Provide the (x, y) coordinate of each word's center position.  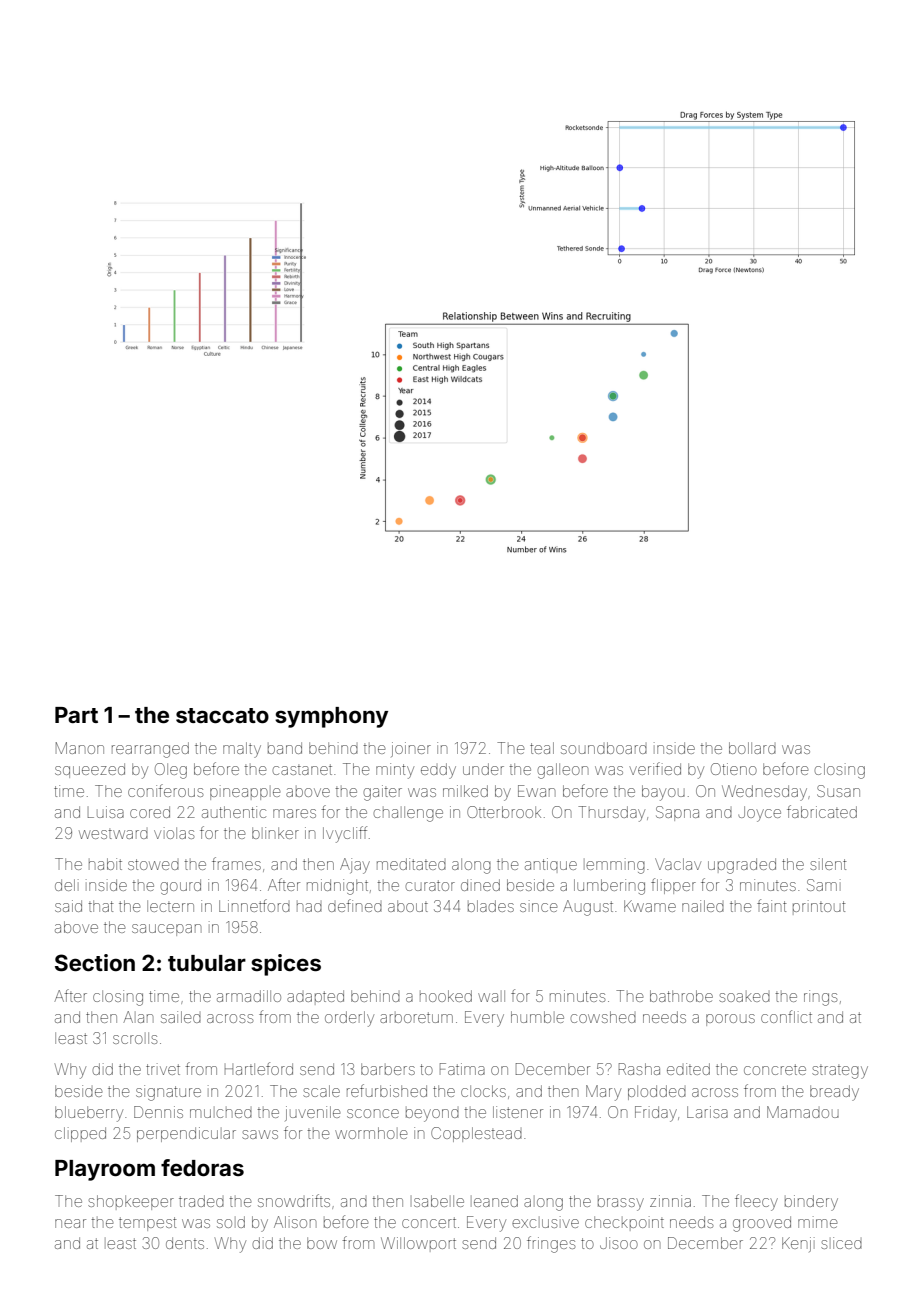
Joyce (759, 814)
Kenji (798, 1244)
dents (185, 1243)
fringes (551, 1244)
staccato (222, 715)
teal (542, 748)
